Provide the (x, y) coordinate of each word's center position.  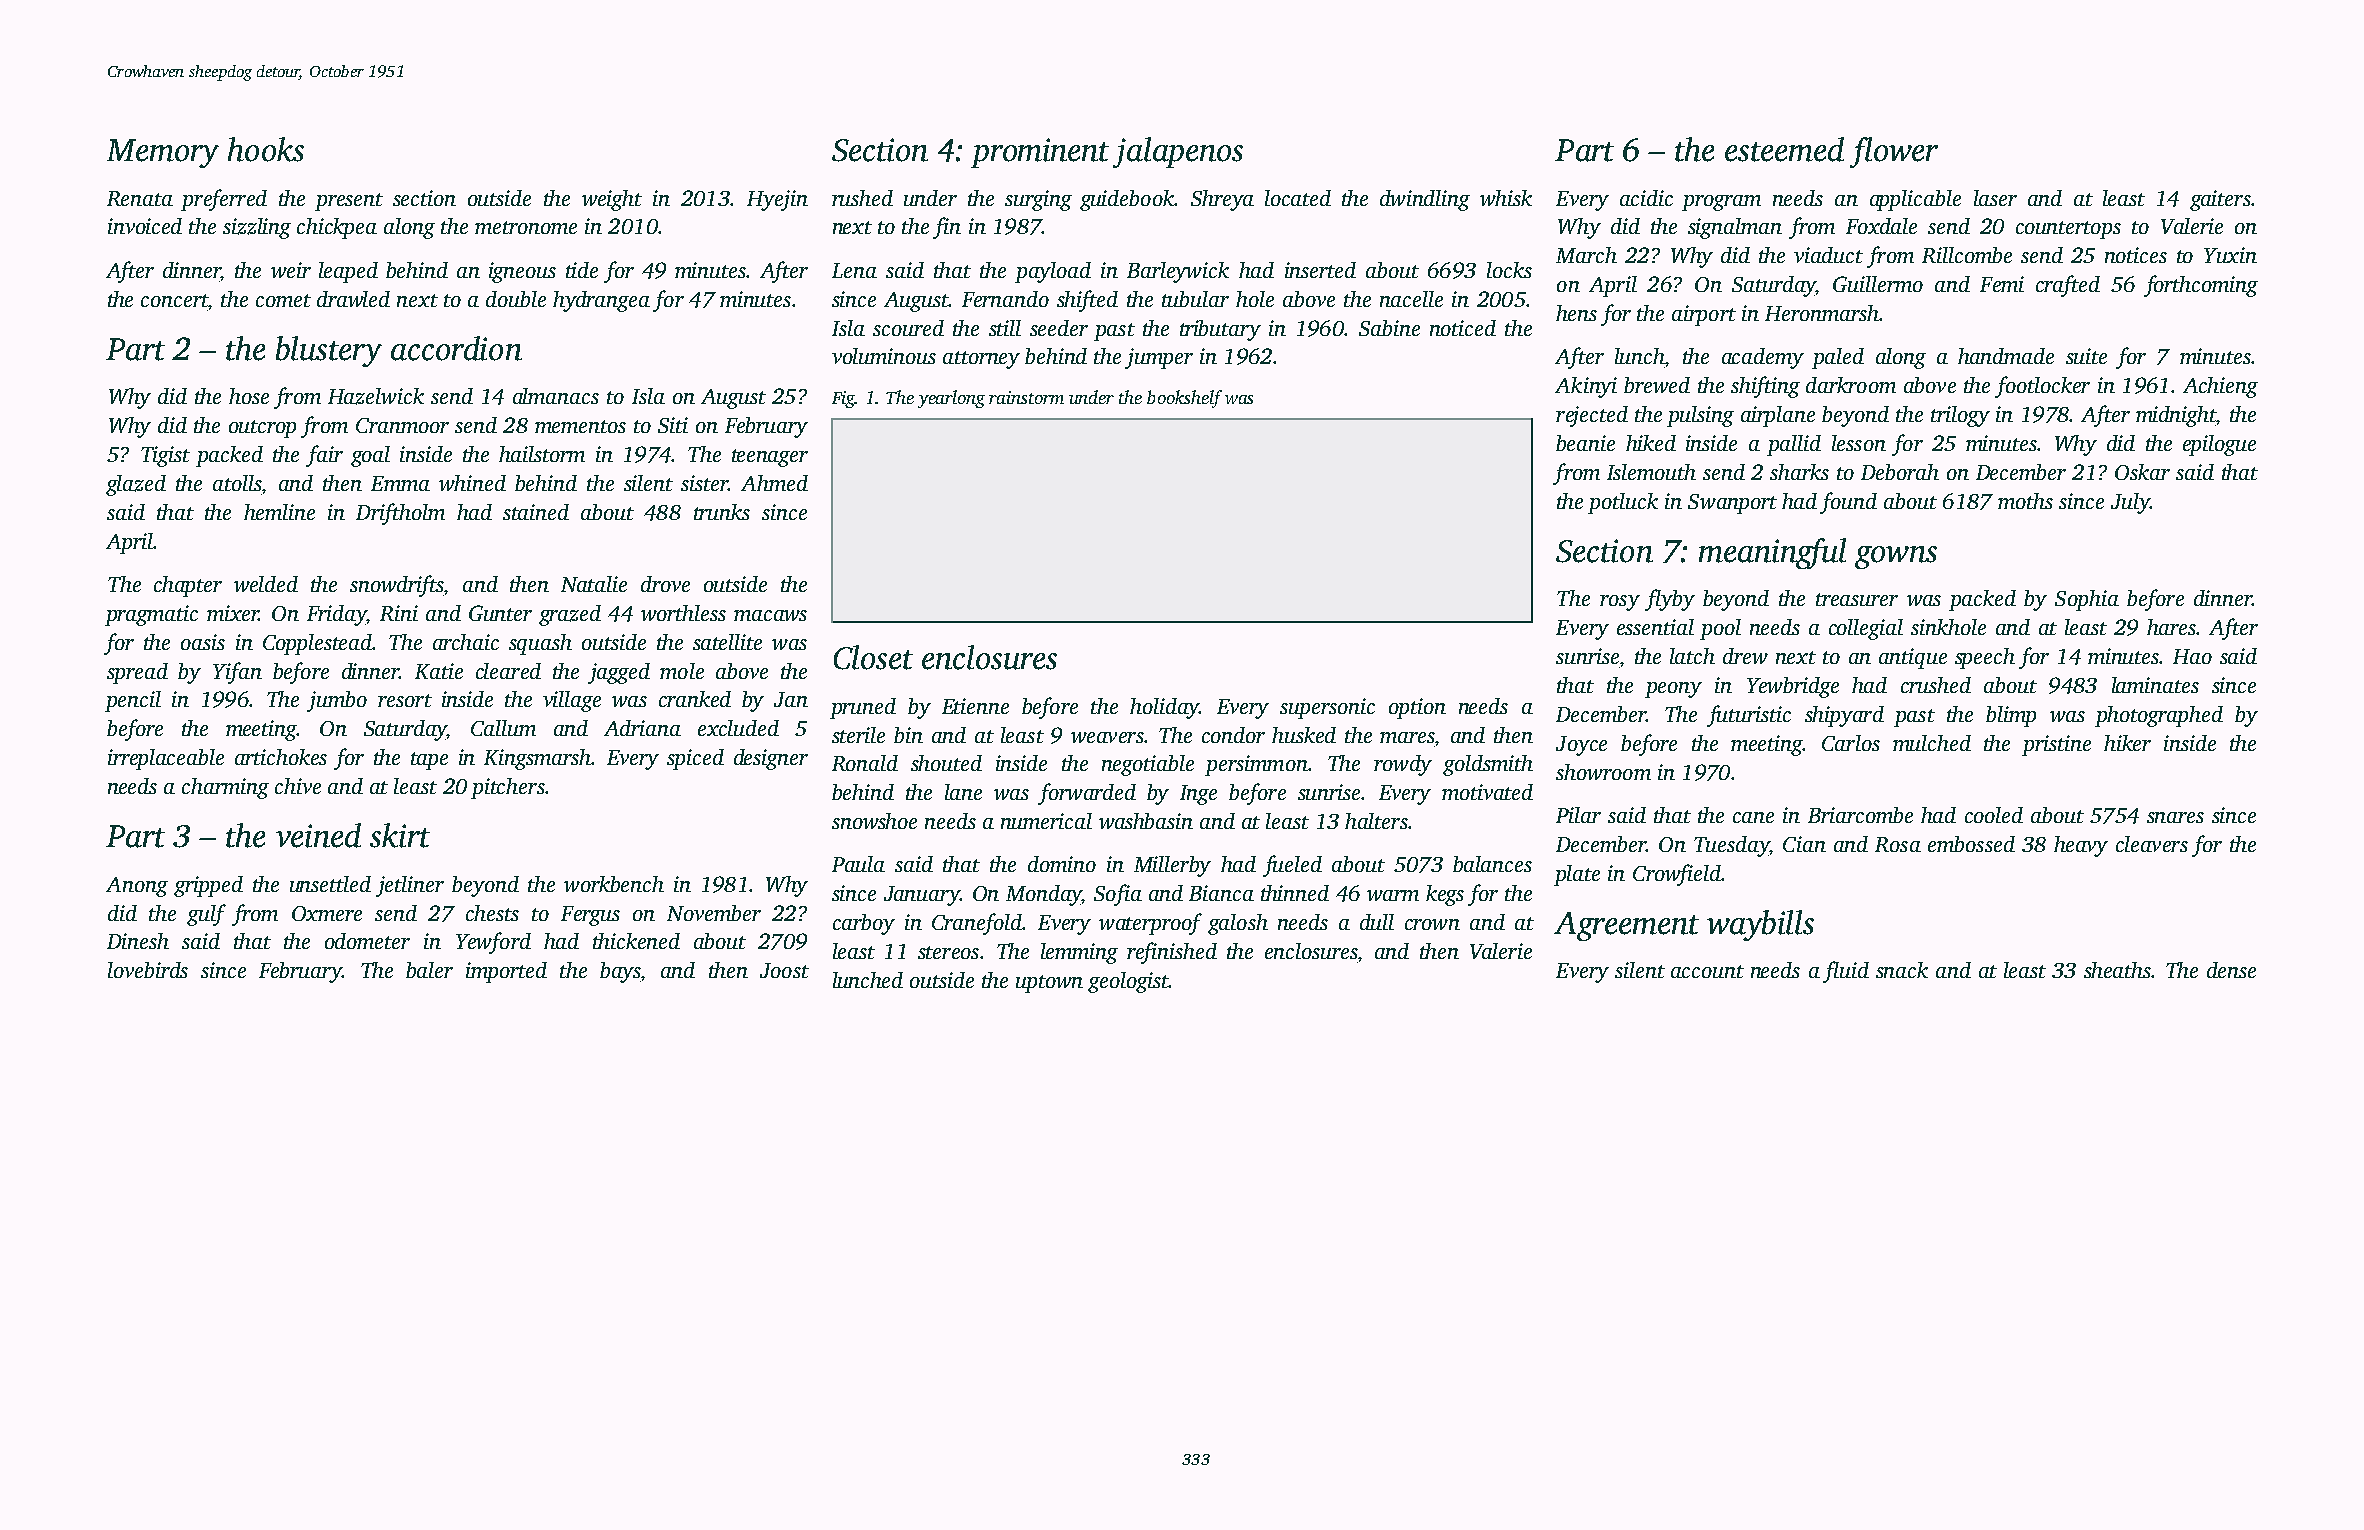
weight (612, 200)
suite (2086, 356)
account (1707, 971)
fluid (1846, 972)
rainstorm (1026, 397)
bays (620, 972)
